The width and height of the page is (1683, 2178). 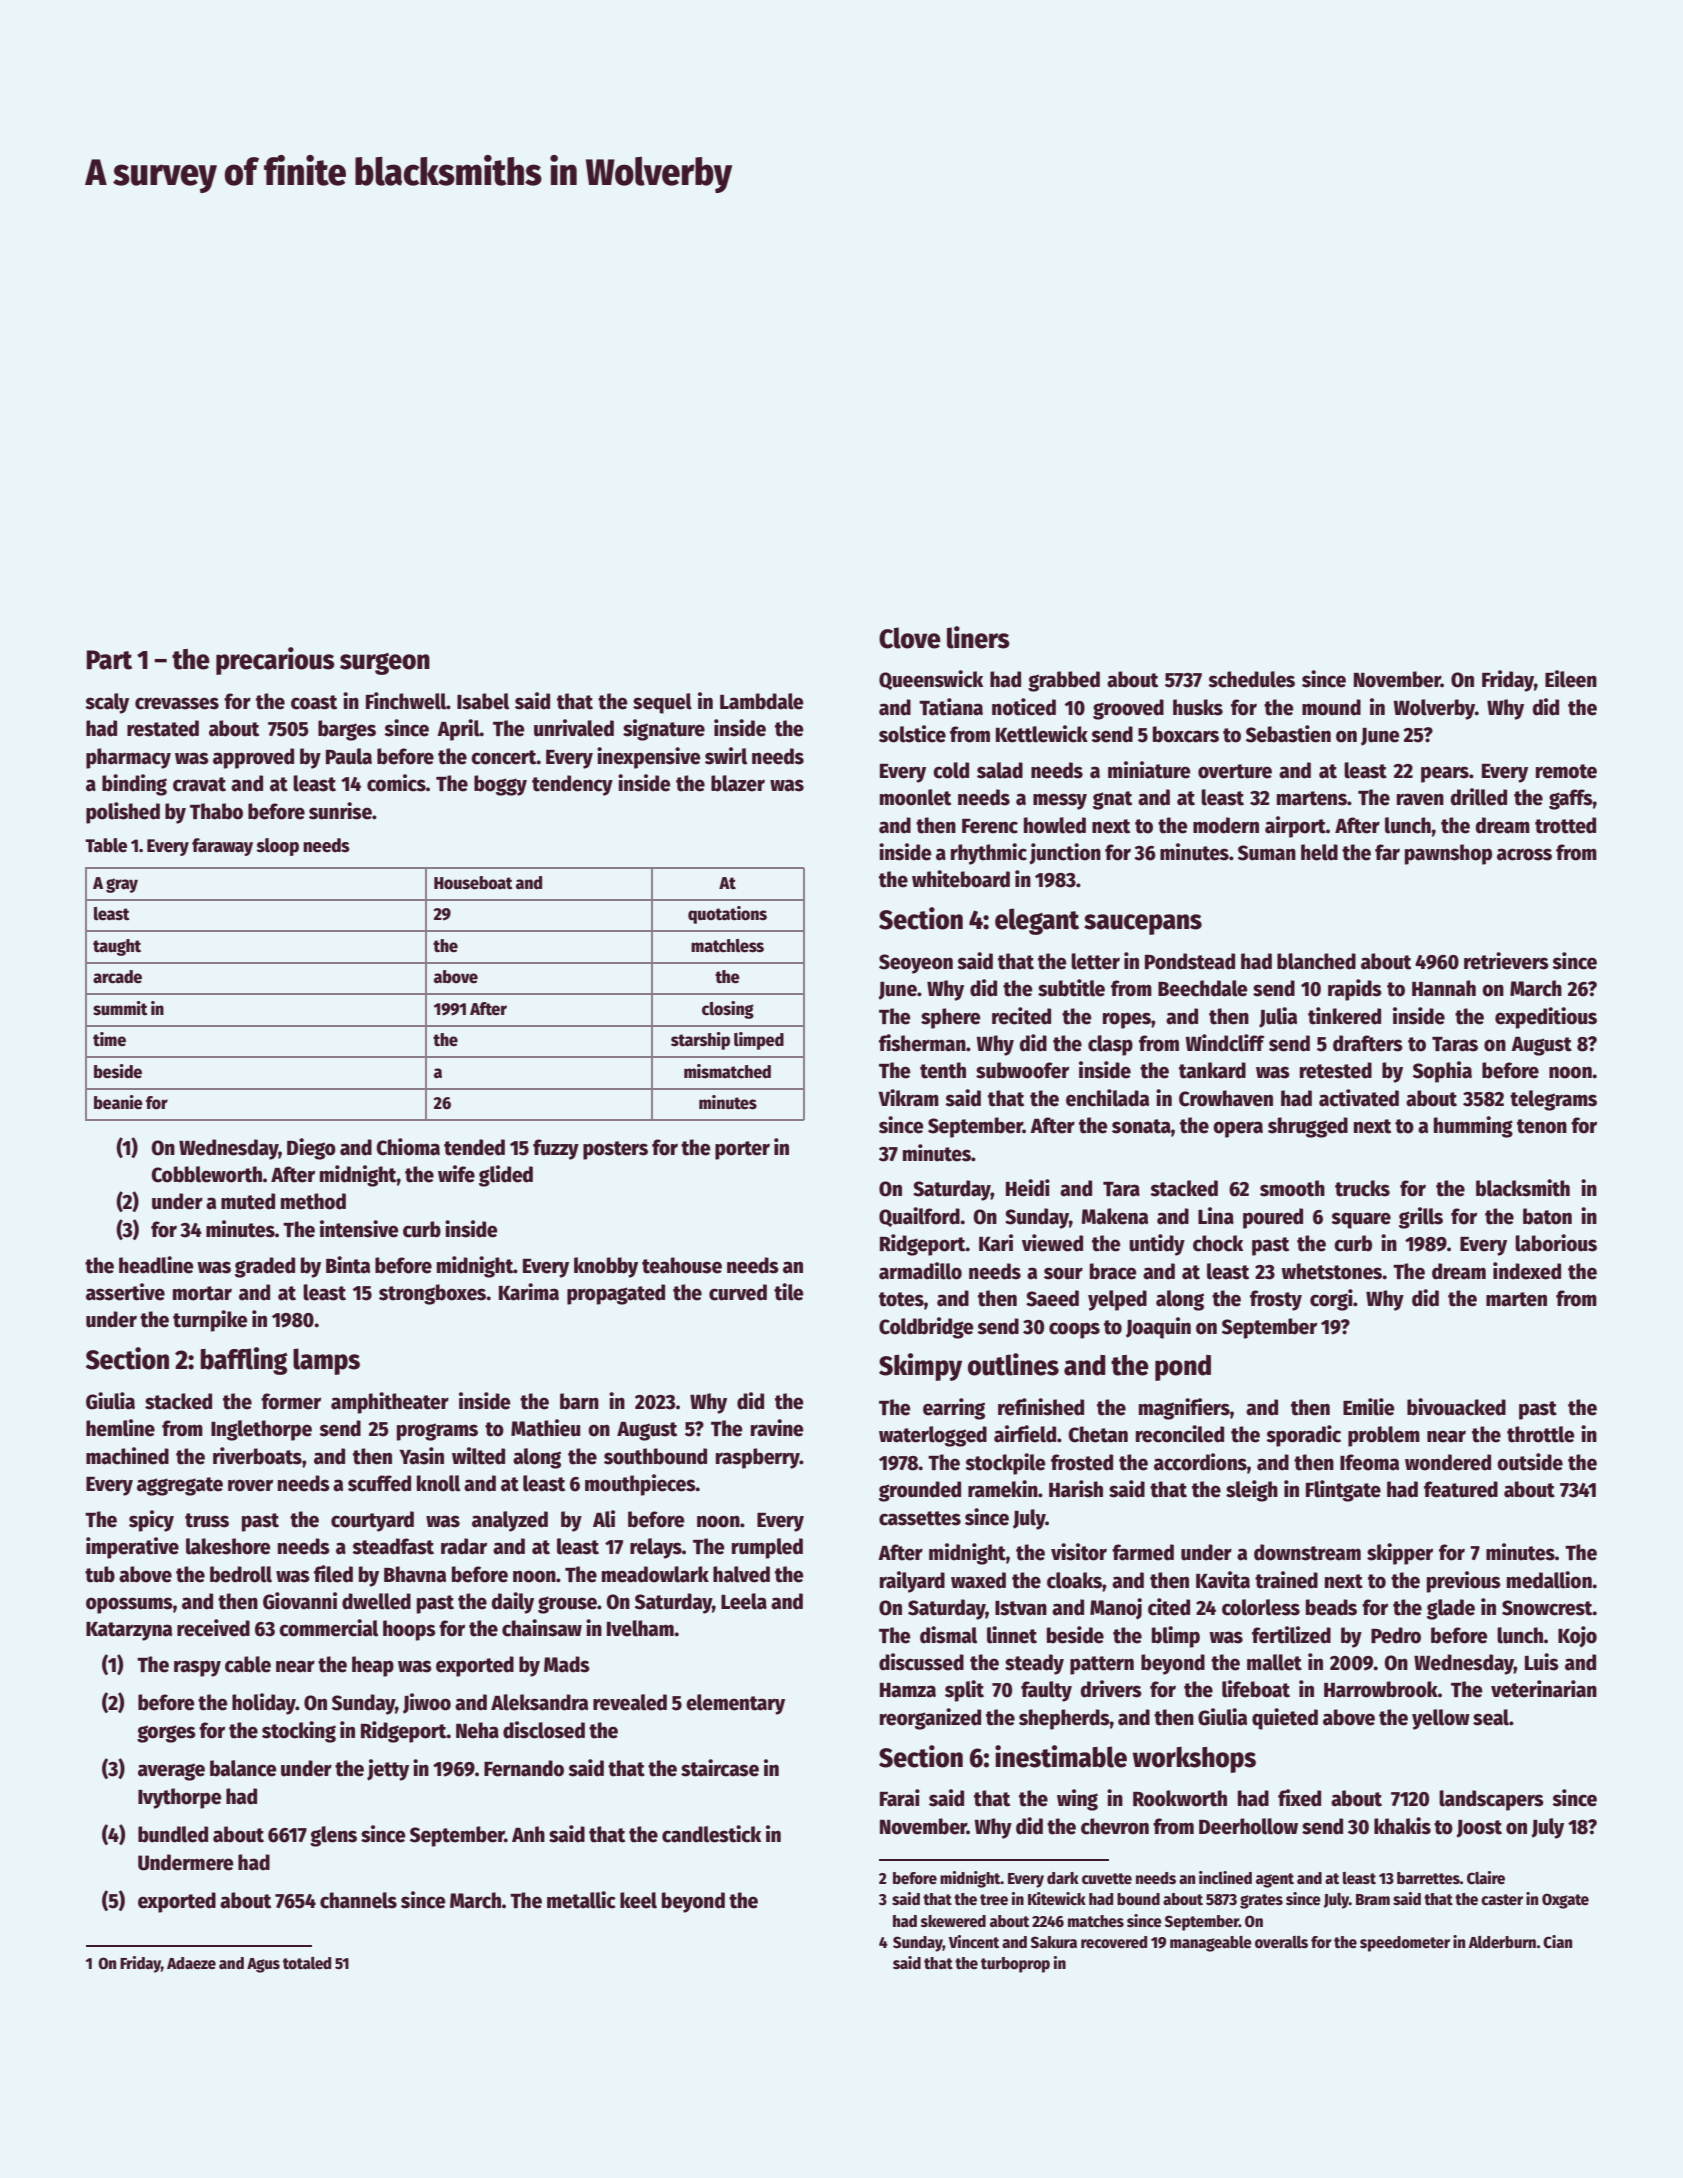 I want to click on Clove, so click(x=910, y=638).
